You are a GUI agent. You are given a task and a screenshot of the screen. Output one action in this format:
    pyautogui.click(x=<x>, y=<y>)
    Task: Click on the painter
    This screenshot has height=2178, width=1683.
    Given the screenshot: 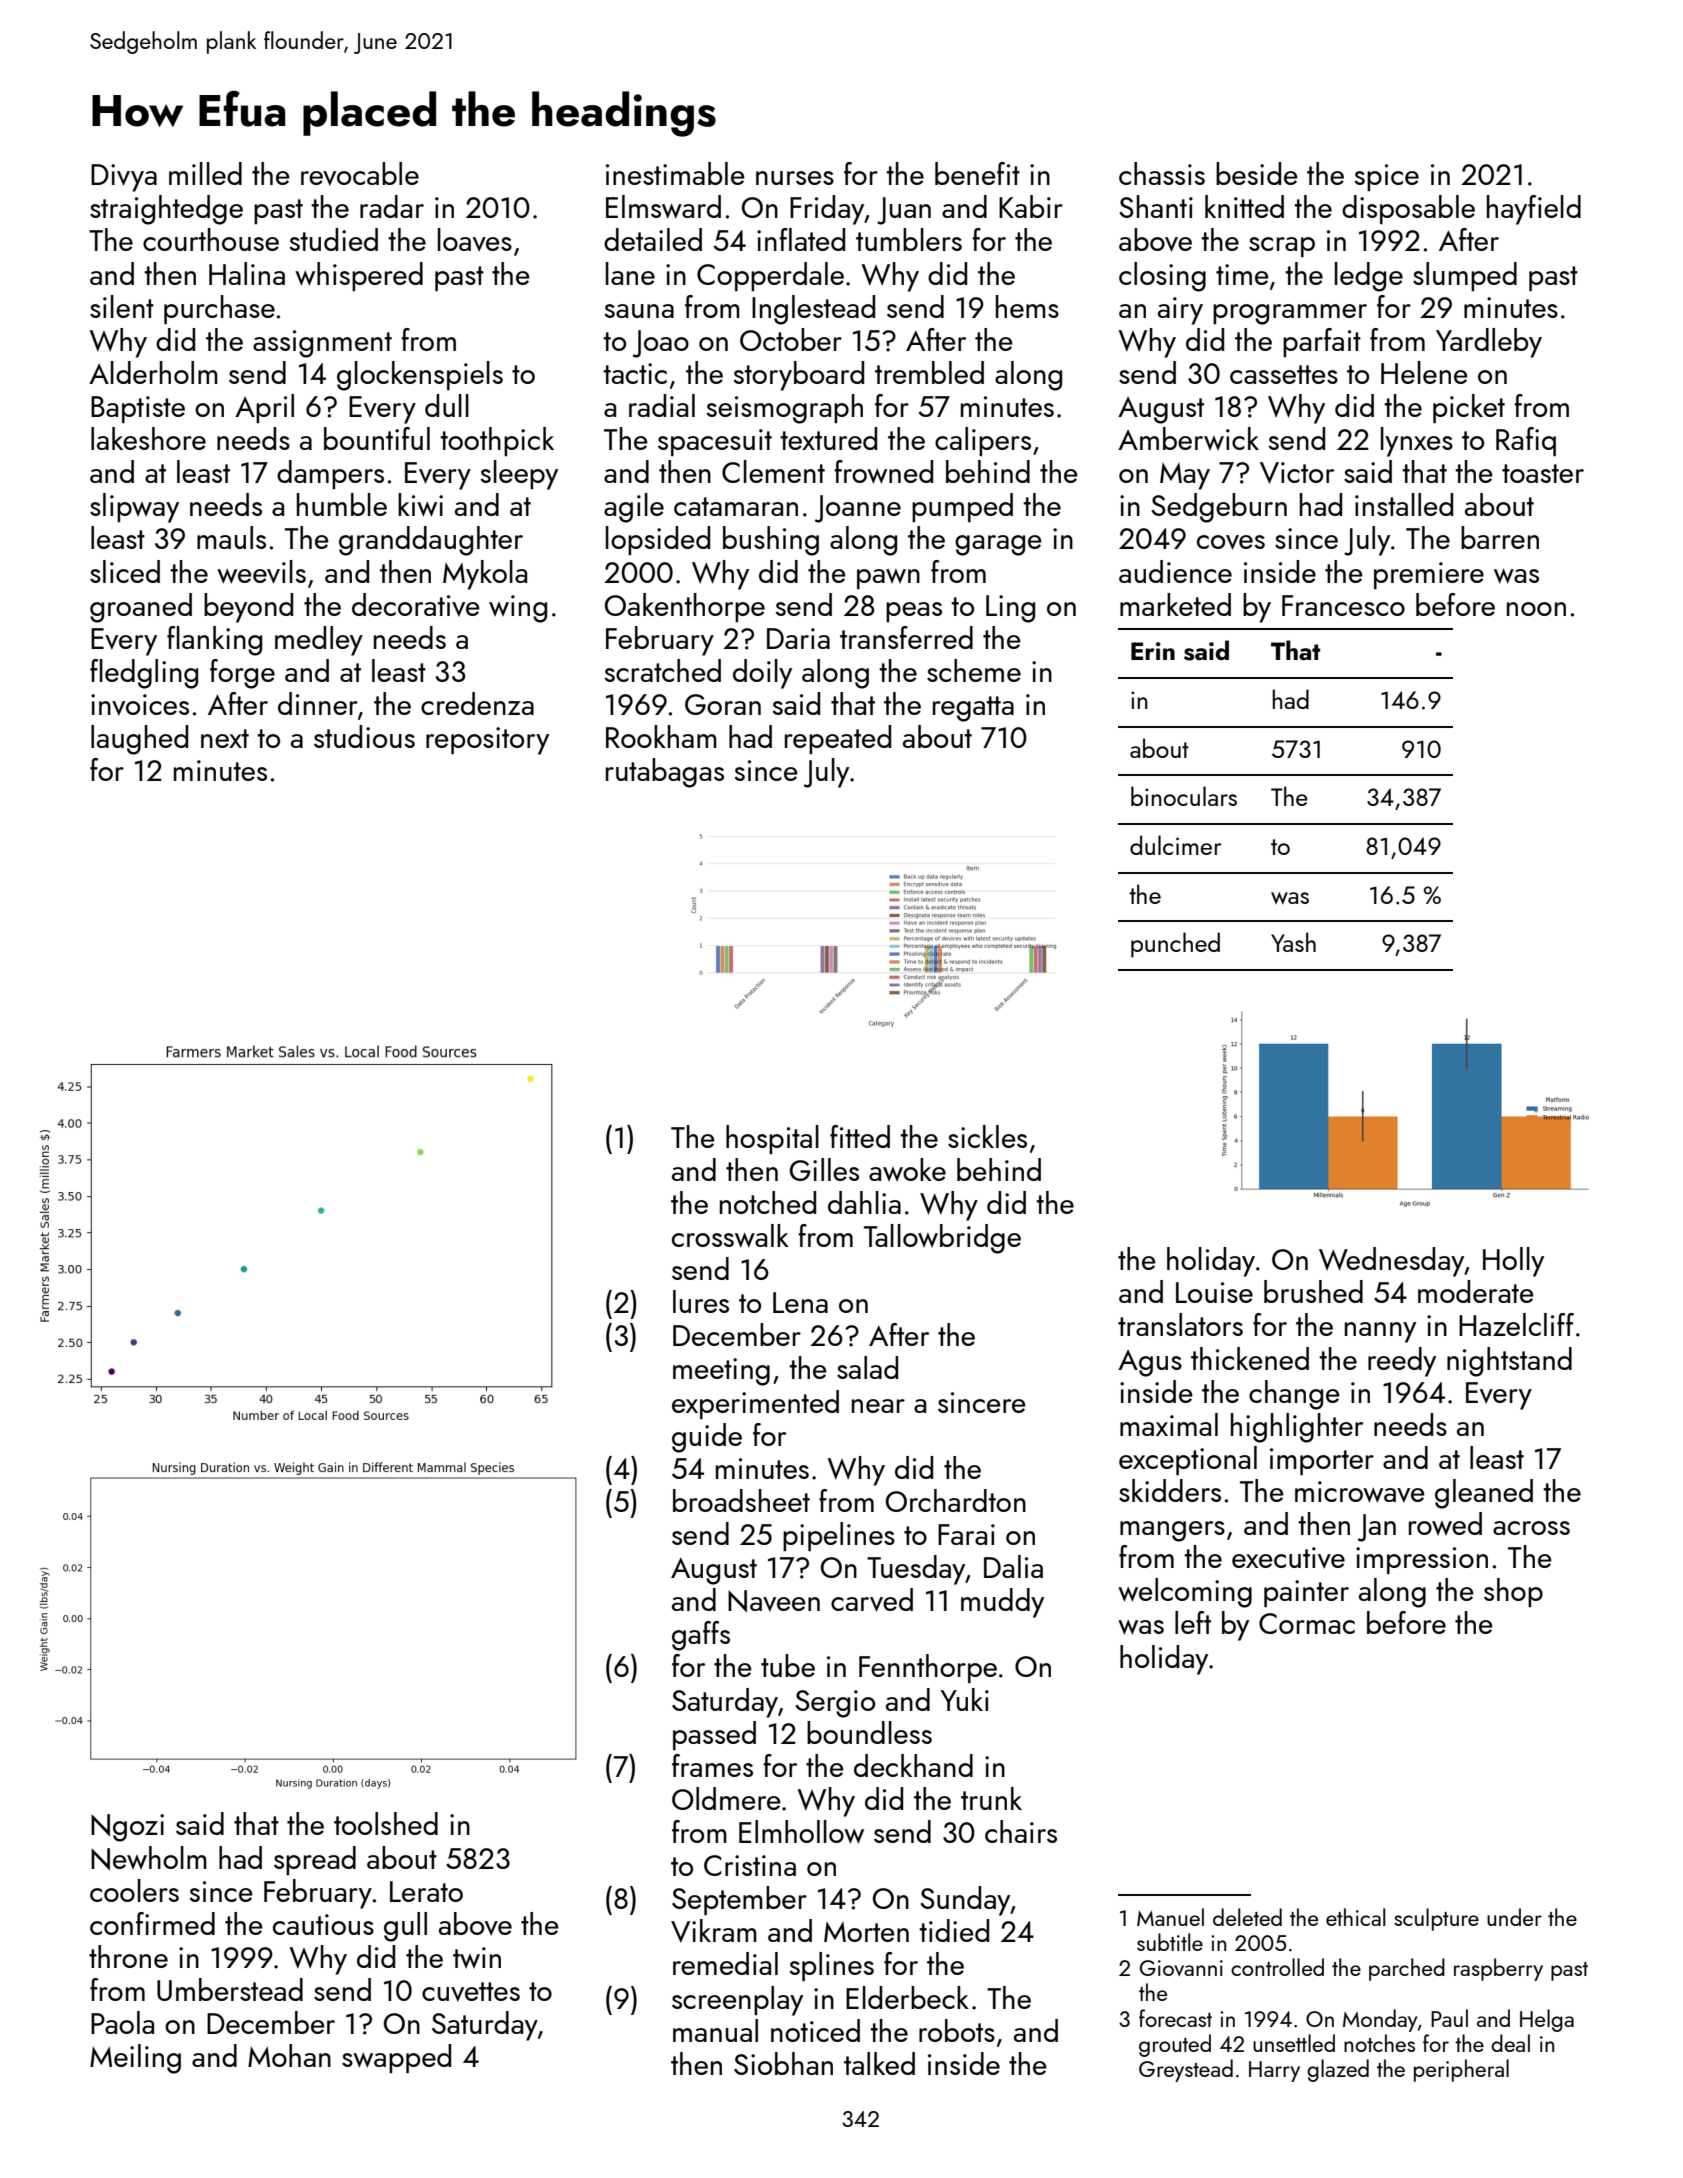 What is the action you would take?
    pyautogui.click(x=1306, y=1593)
